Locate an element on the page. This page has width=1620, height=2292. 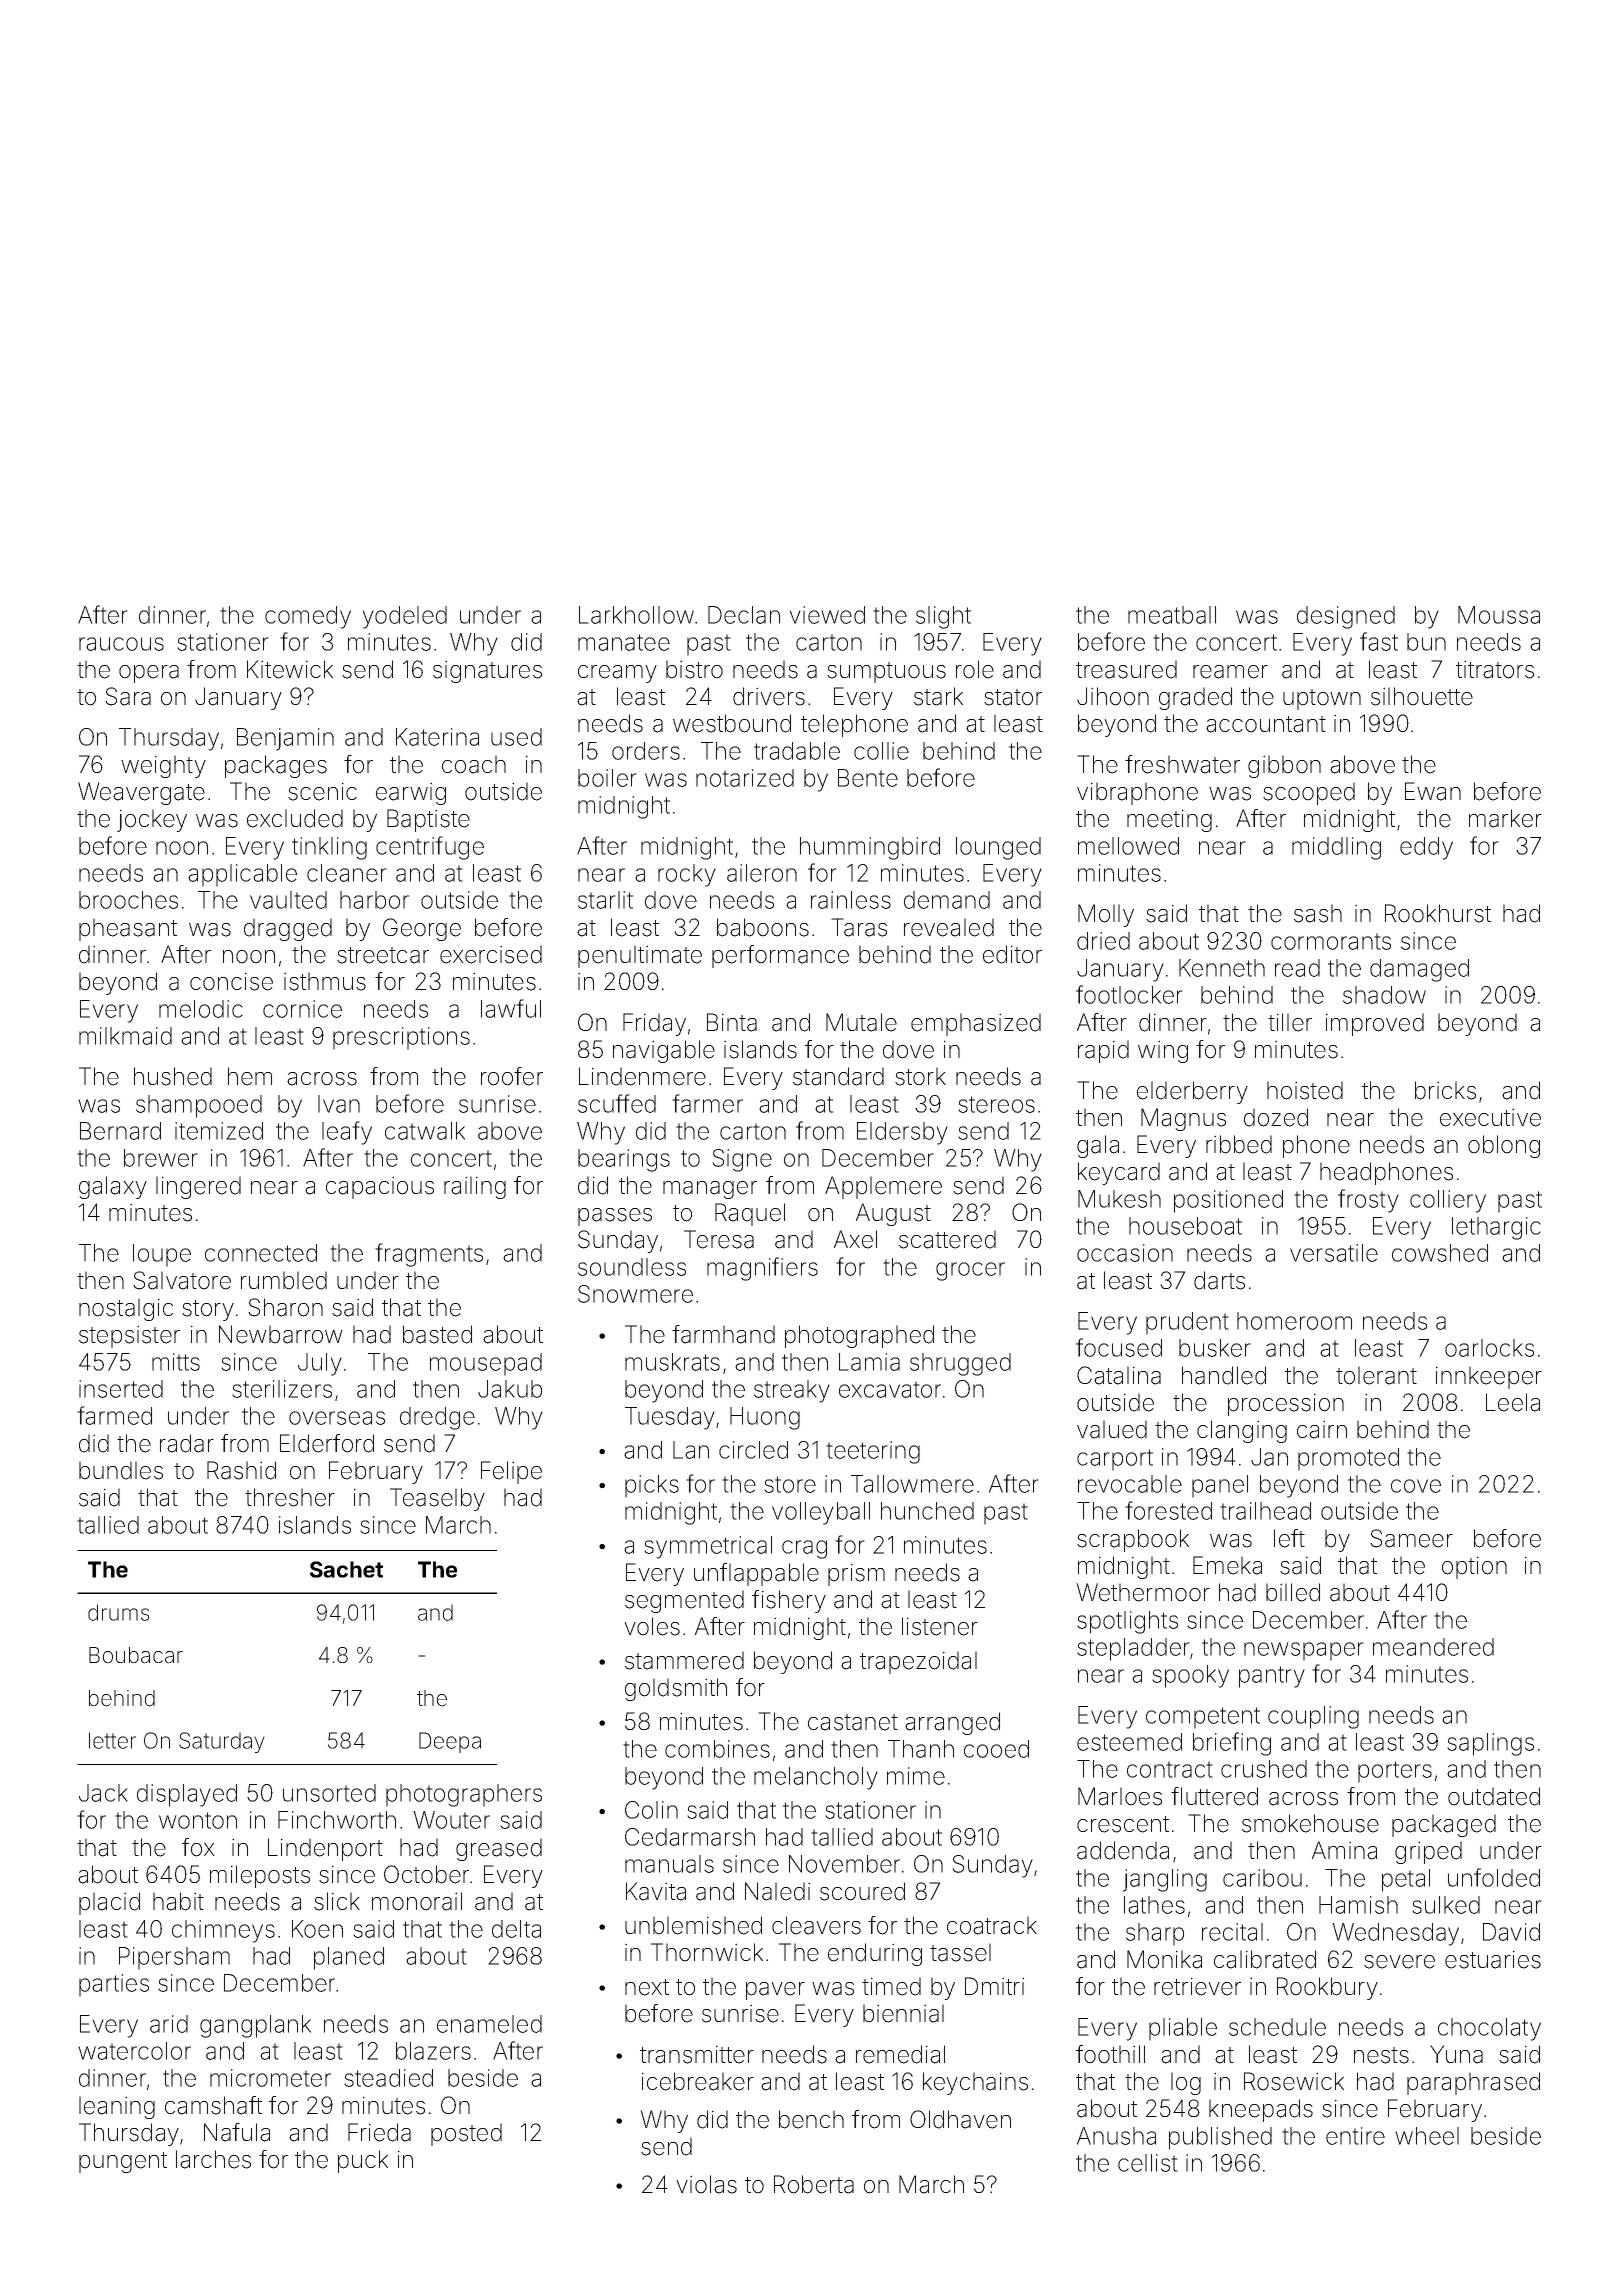
carport is located at coordinates (1115, 1460).
